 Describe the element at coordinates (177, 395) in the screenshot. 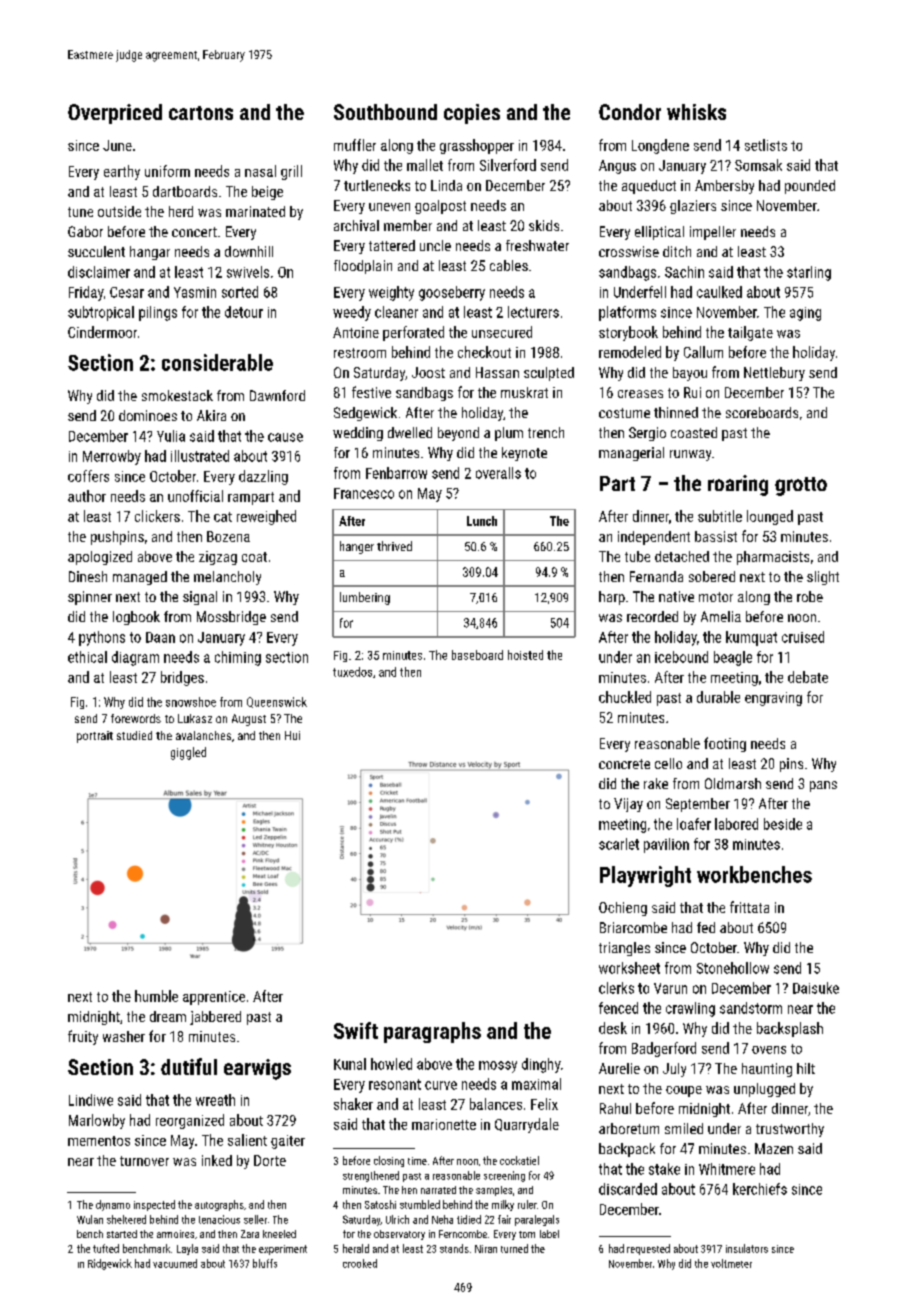

I see `smokestack` at that location.
